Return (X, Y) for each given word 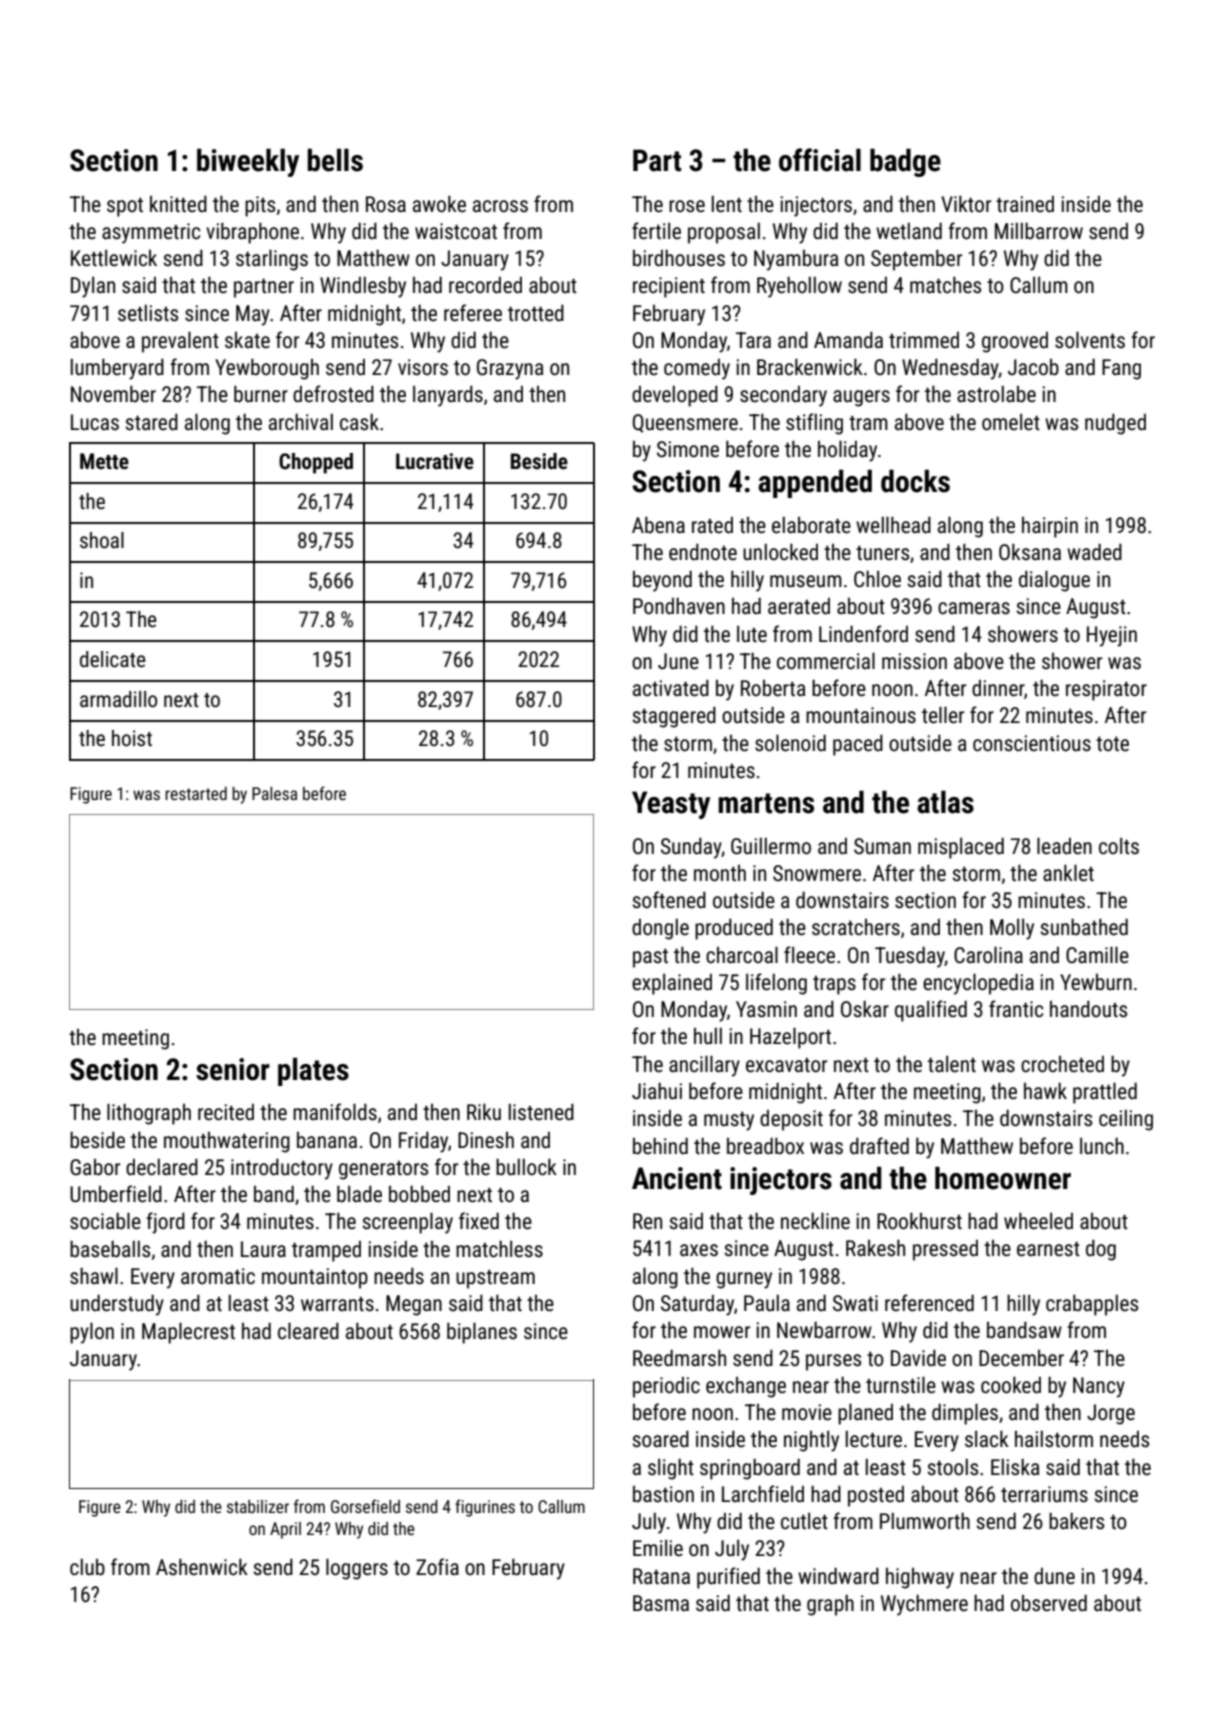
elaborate (811, 525)
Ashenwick (202, 1566)
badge (905, 162)
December (1021, 1358)
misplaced (961, 848)
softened (669, 900)
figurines (485, 1508)
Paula (767, 1303)
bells (335, 160)
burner (261, 394)
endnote (703, 551)
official (820, 160)
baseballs (110, 1249)
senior (233, 1069)
